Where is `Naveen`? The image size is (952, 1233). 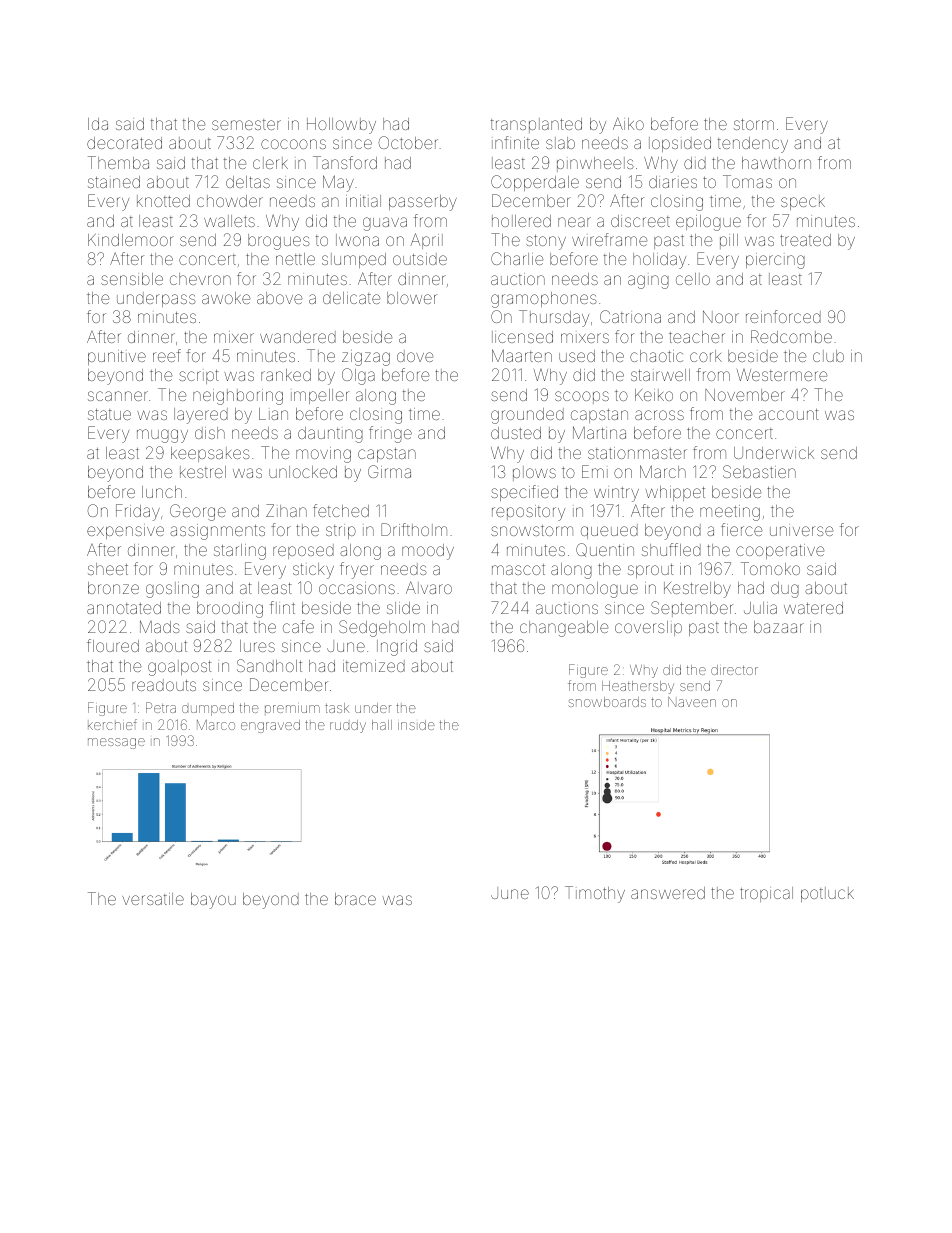 Naveen is located at coordinates (692, 702).
